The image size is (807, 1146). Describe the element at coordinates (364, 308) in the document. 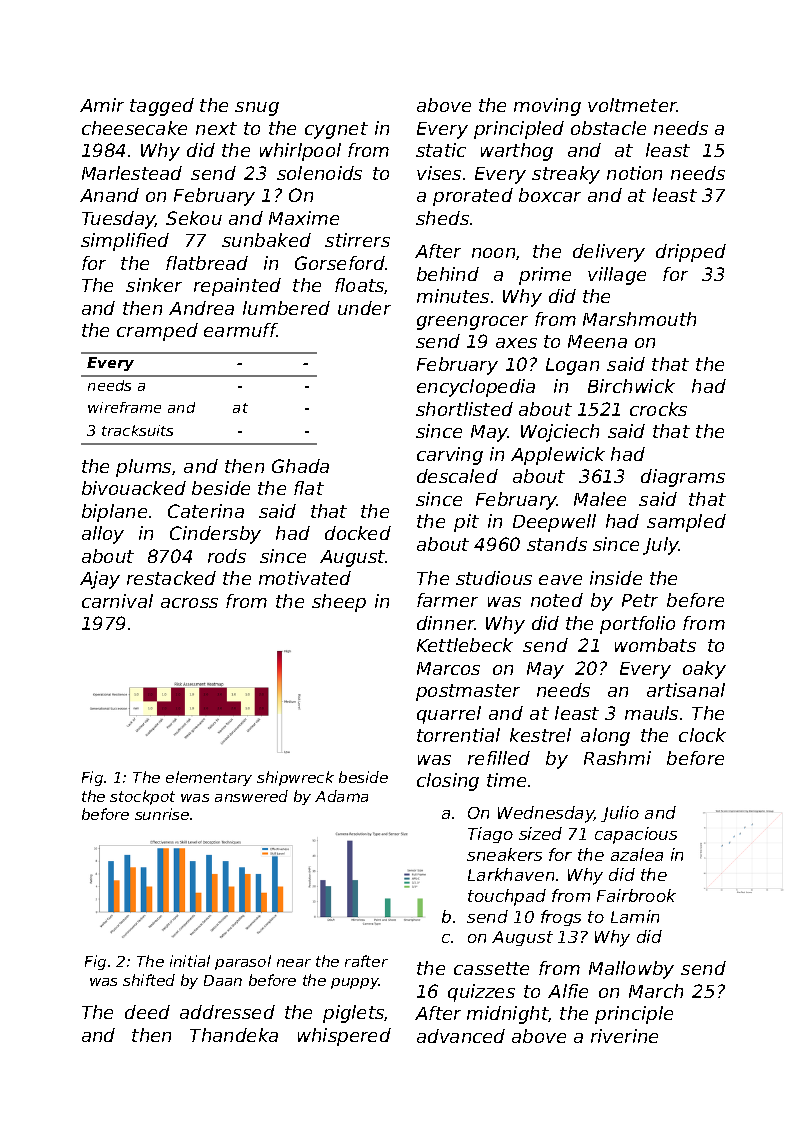

I see `under` at that location.
